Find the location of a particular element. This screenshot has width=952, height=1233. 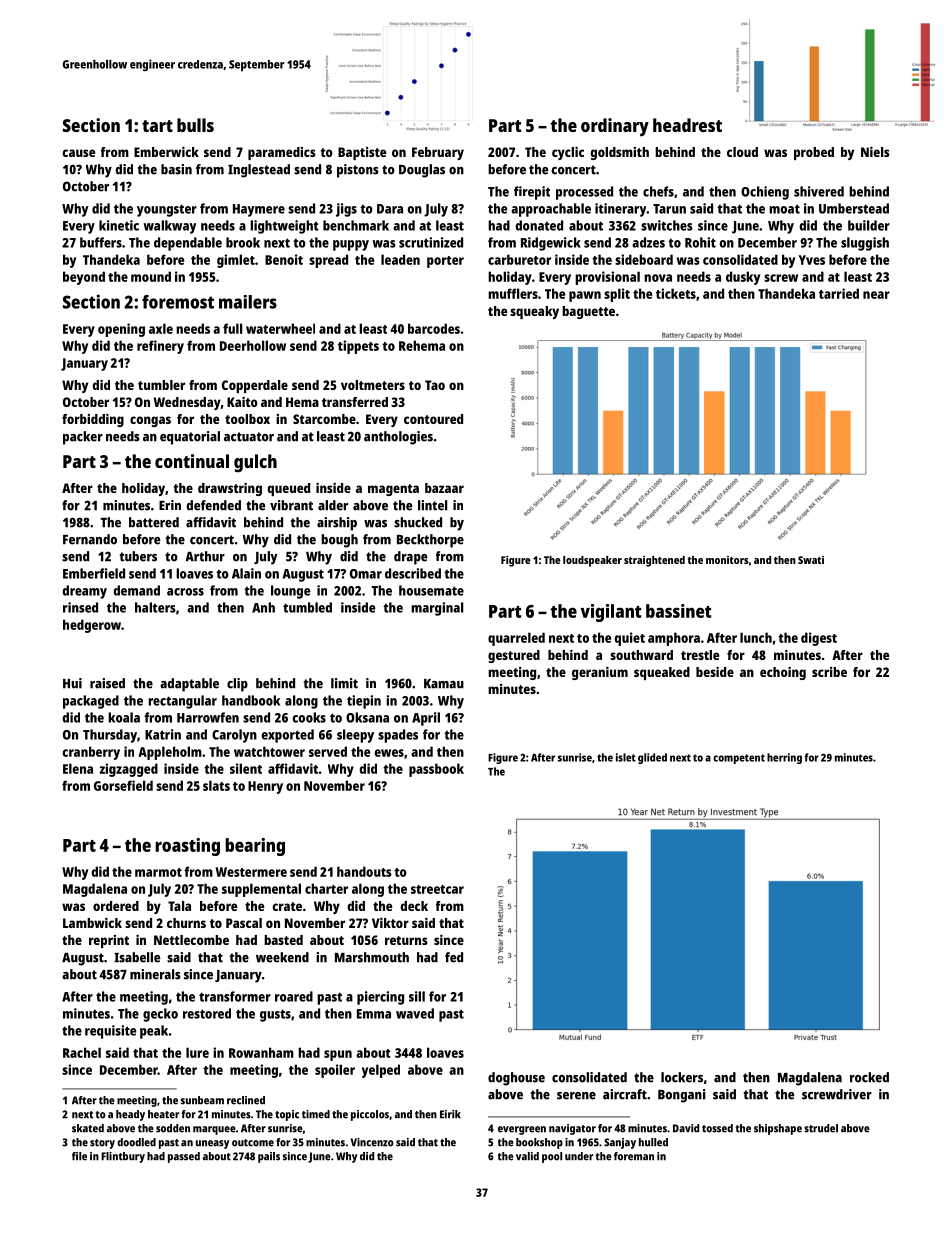

herring is located at coordinates (784, 758).
